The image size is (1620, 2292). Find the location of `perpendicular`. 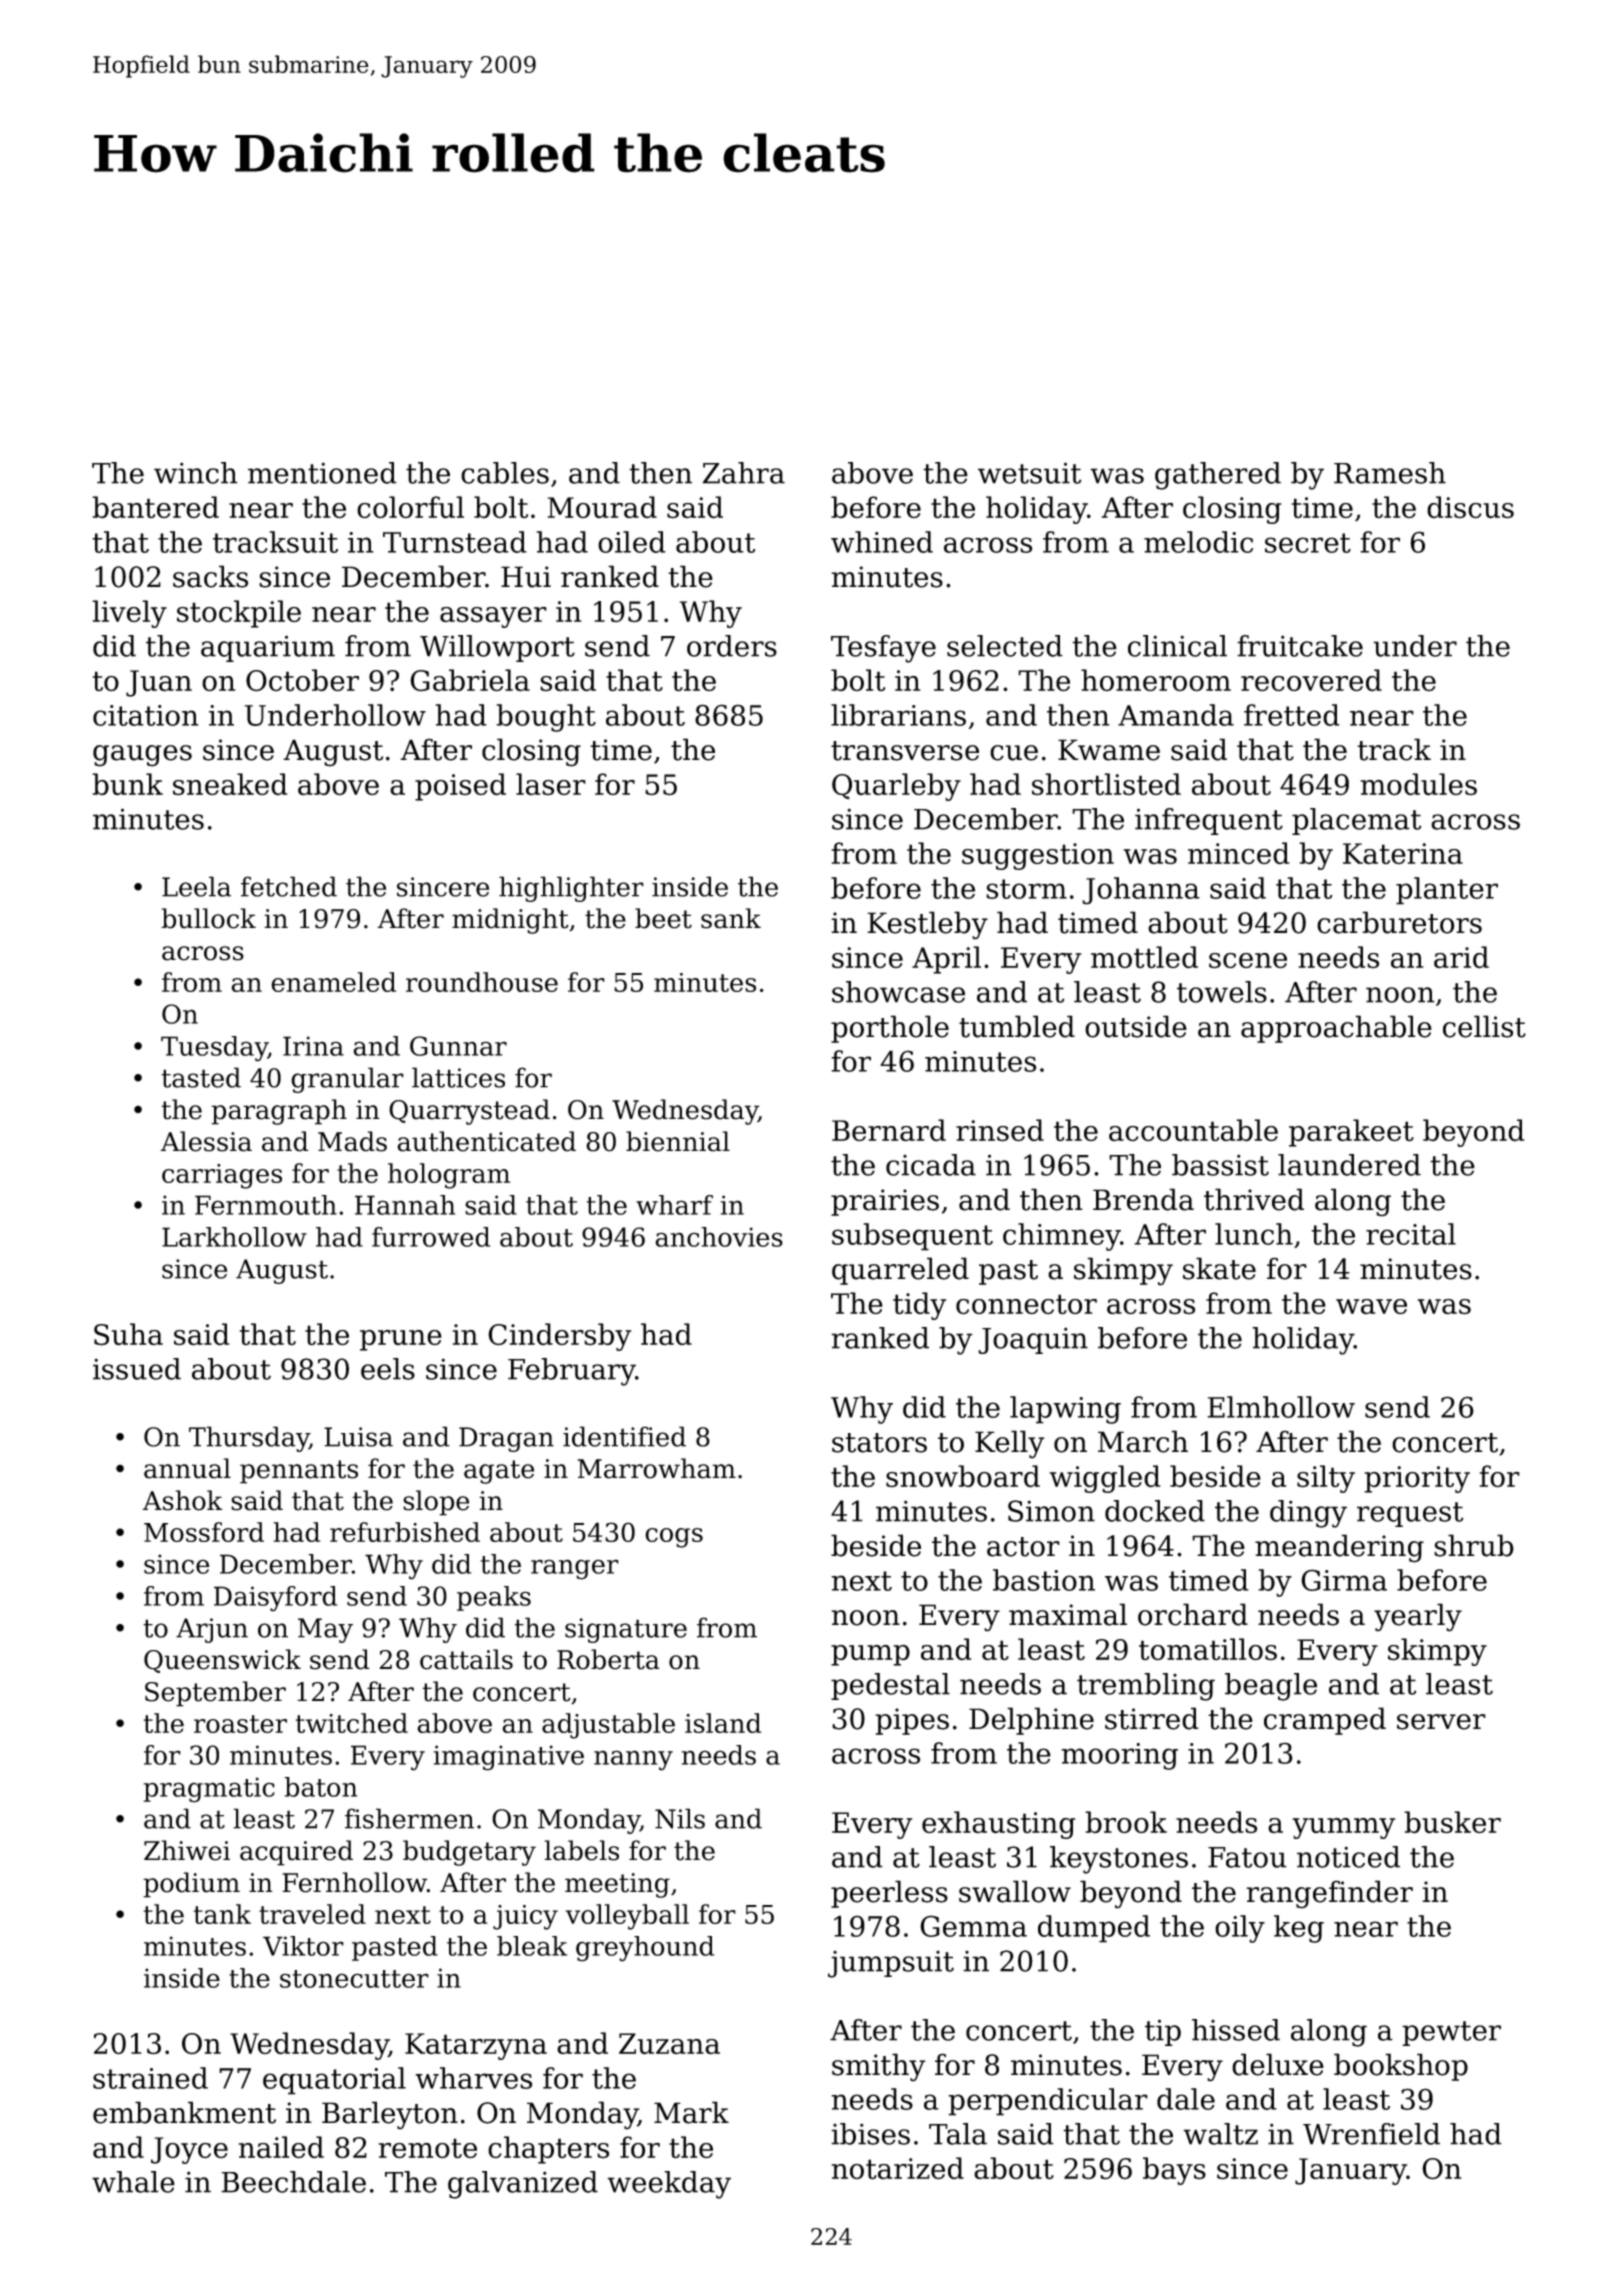

perpendicular is located at coordinates (1048, 2102).
